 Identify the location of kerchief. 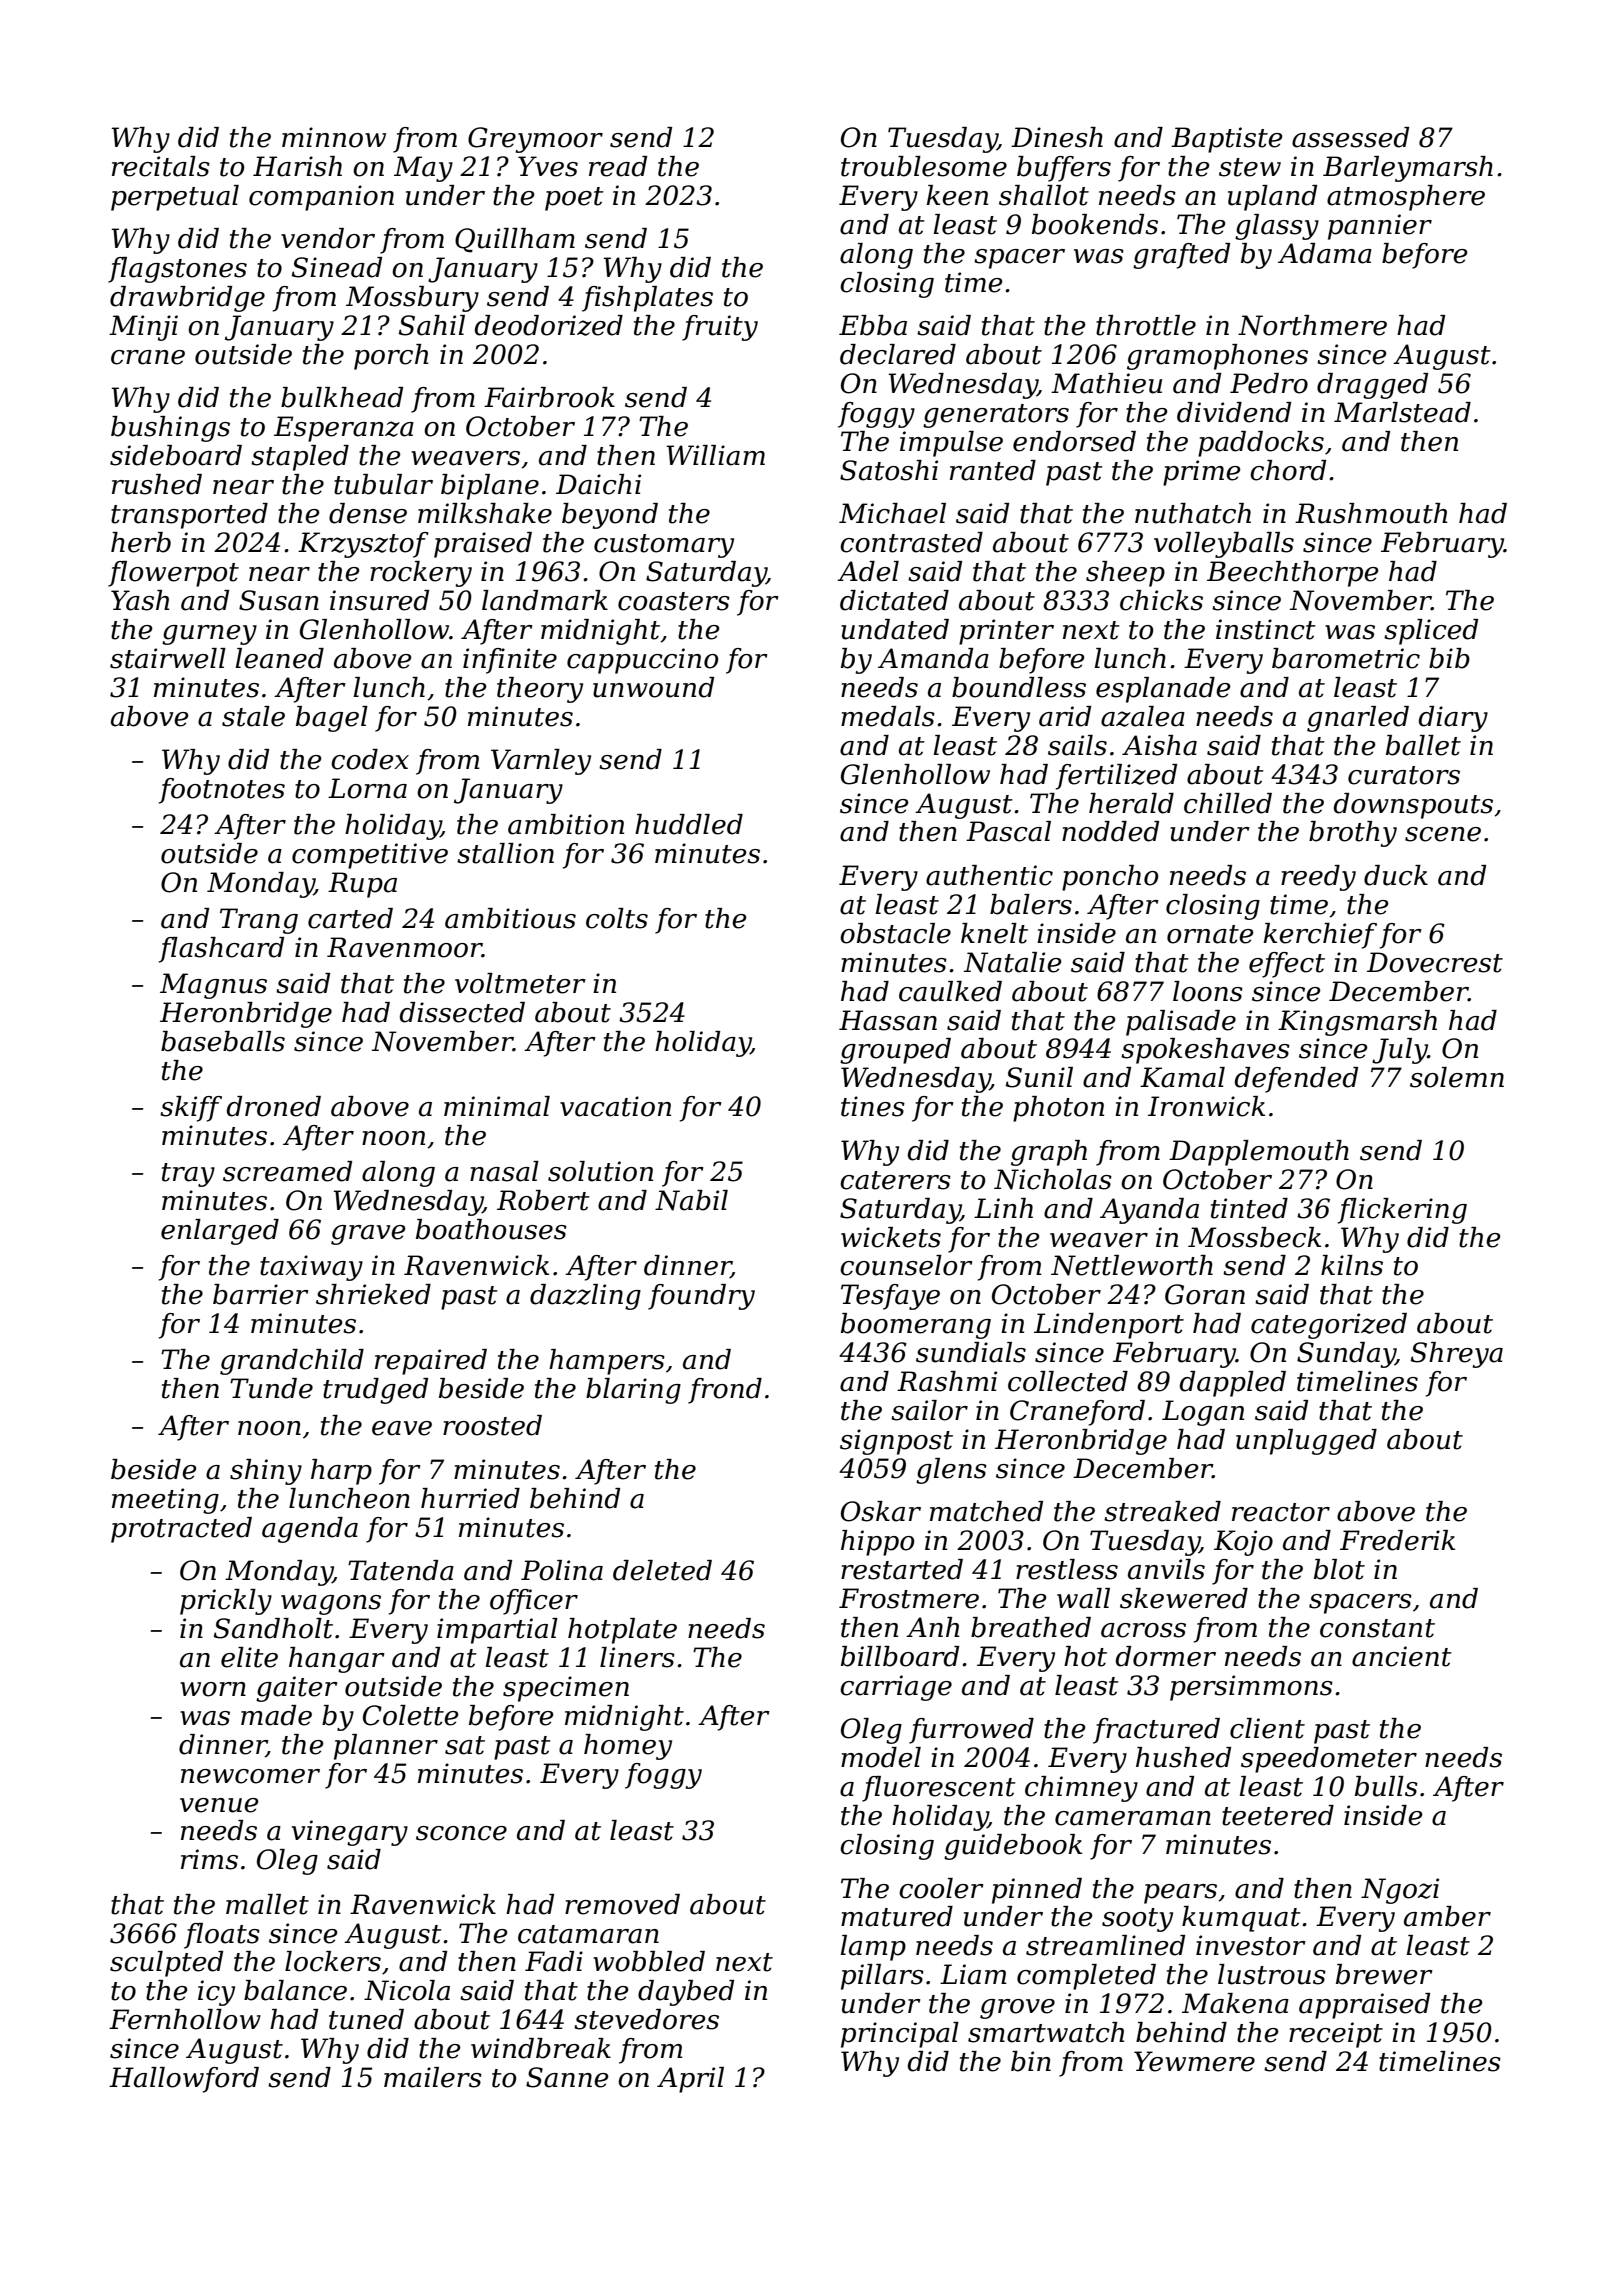
(1320, 936).
